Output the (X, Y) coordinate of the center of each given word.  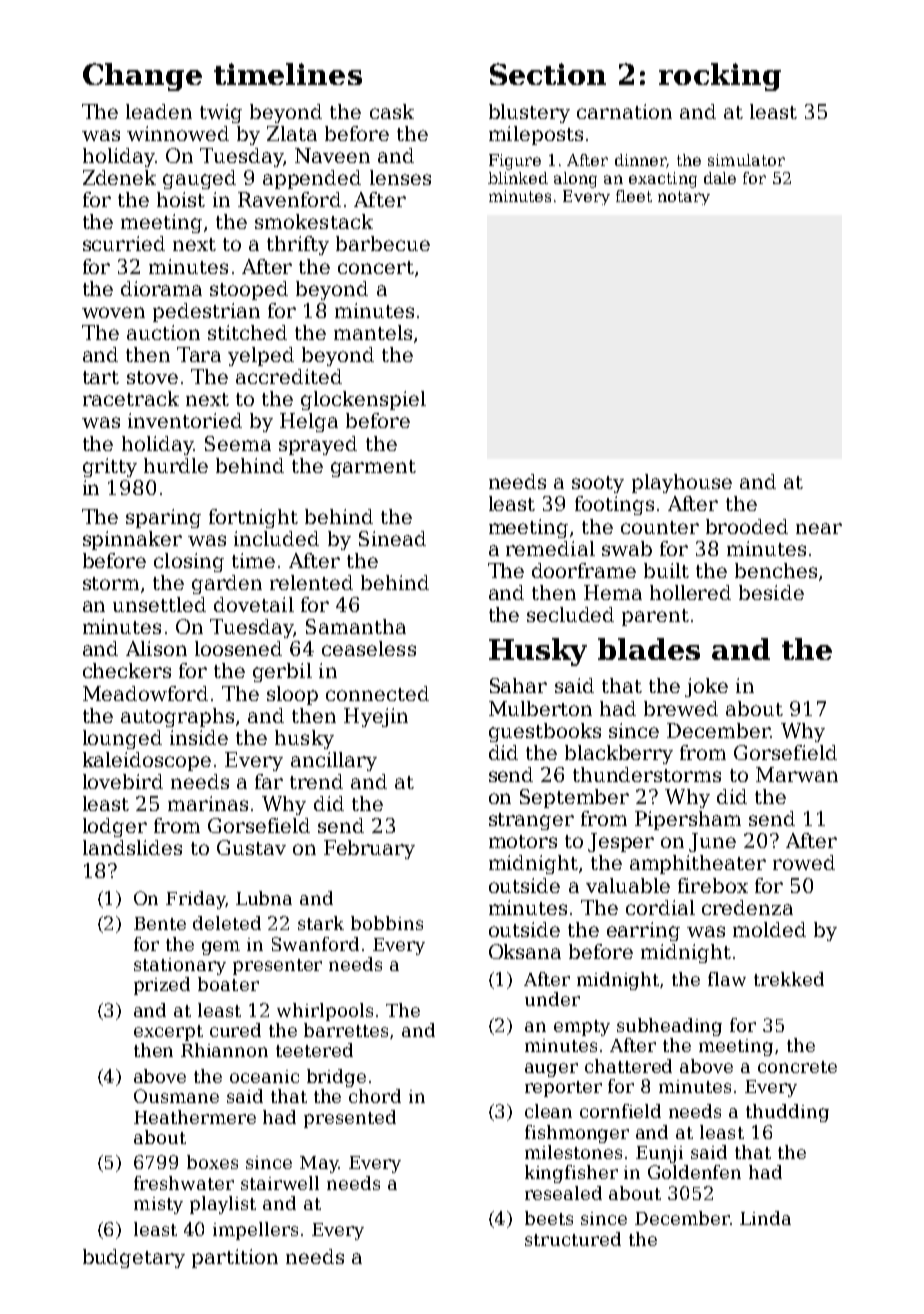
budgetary (134, 1258)
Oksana (525, 951)
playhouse (682, 483)
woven (113, 312)
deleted (227, 923)
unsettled (159, 604)
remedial (550, 548)
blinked (518, 178)
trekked (789, 979)
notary (684, 198)
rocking (720, 77)
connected (377, 693)
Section (548, 74)
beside (771, 592)
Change (142, 77)
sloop (292, 695)
